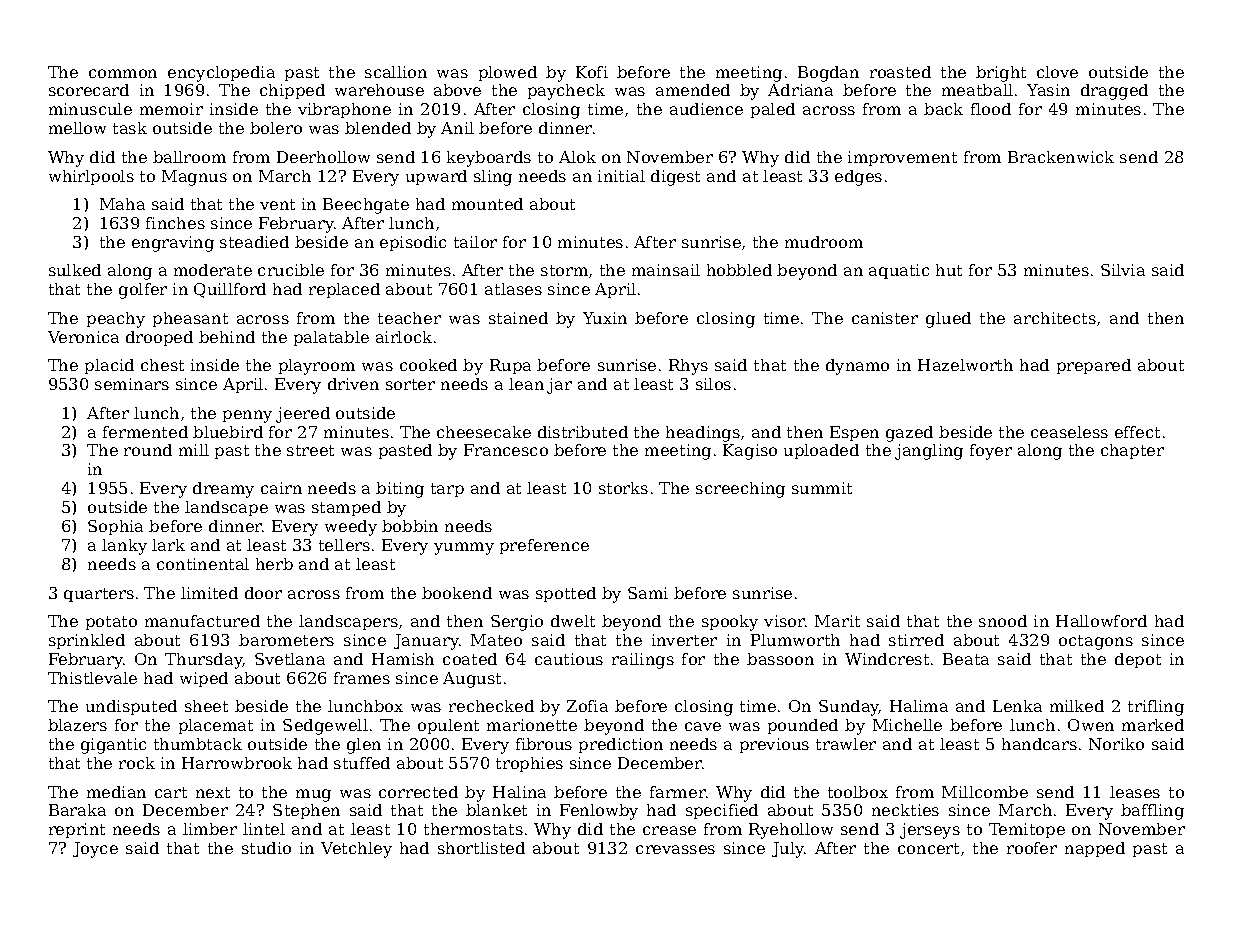  Describe the element at coordinates (1123, 270) in the screenshot. I see `Silvia` at that location.
